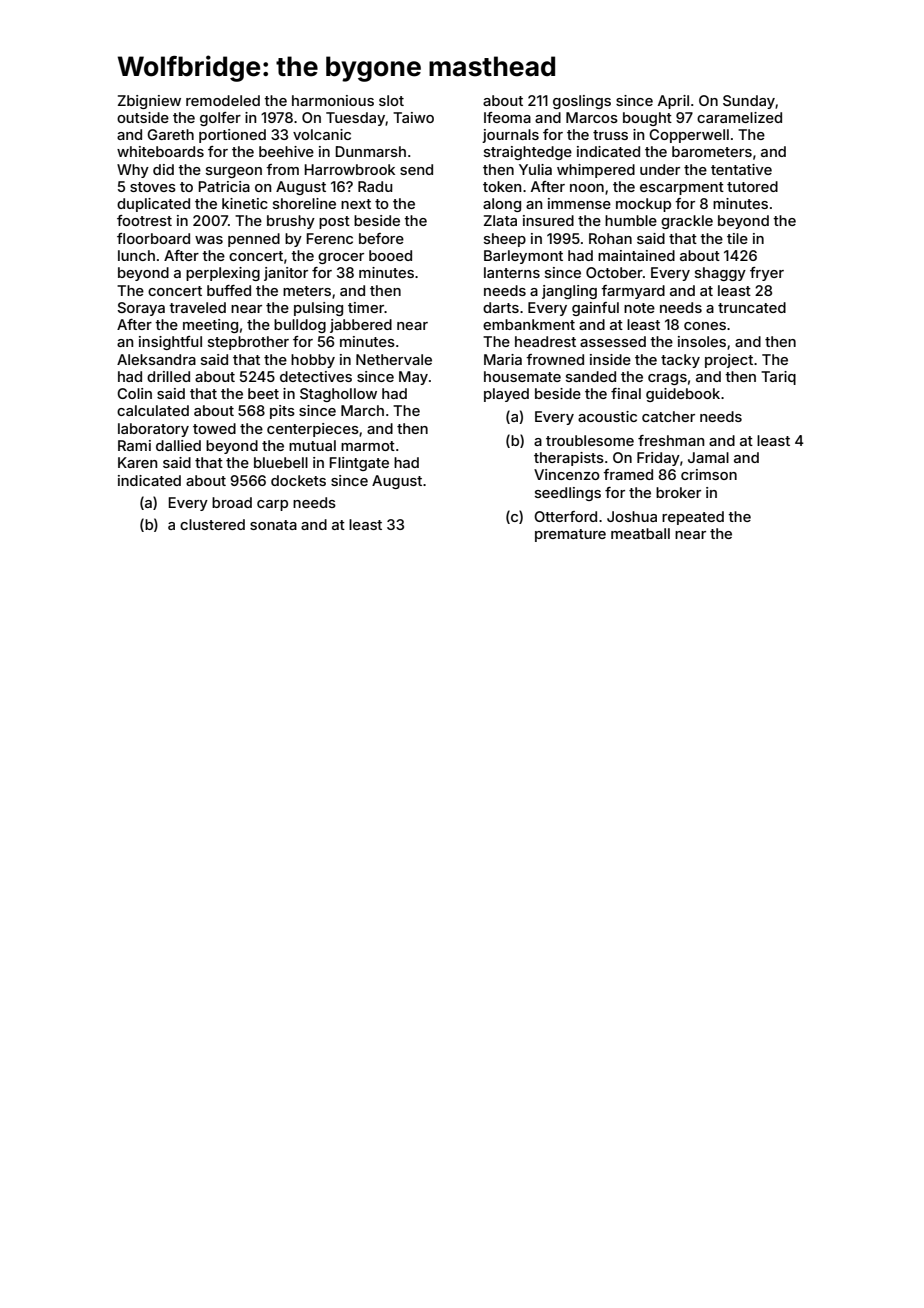 Image resolution: width=924 pixels, height=1308 pixels. Describe the element at coordinates (636, 255) in the document. I see `maintained` at that location.
